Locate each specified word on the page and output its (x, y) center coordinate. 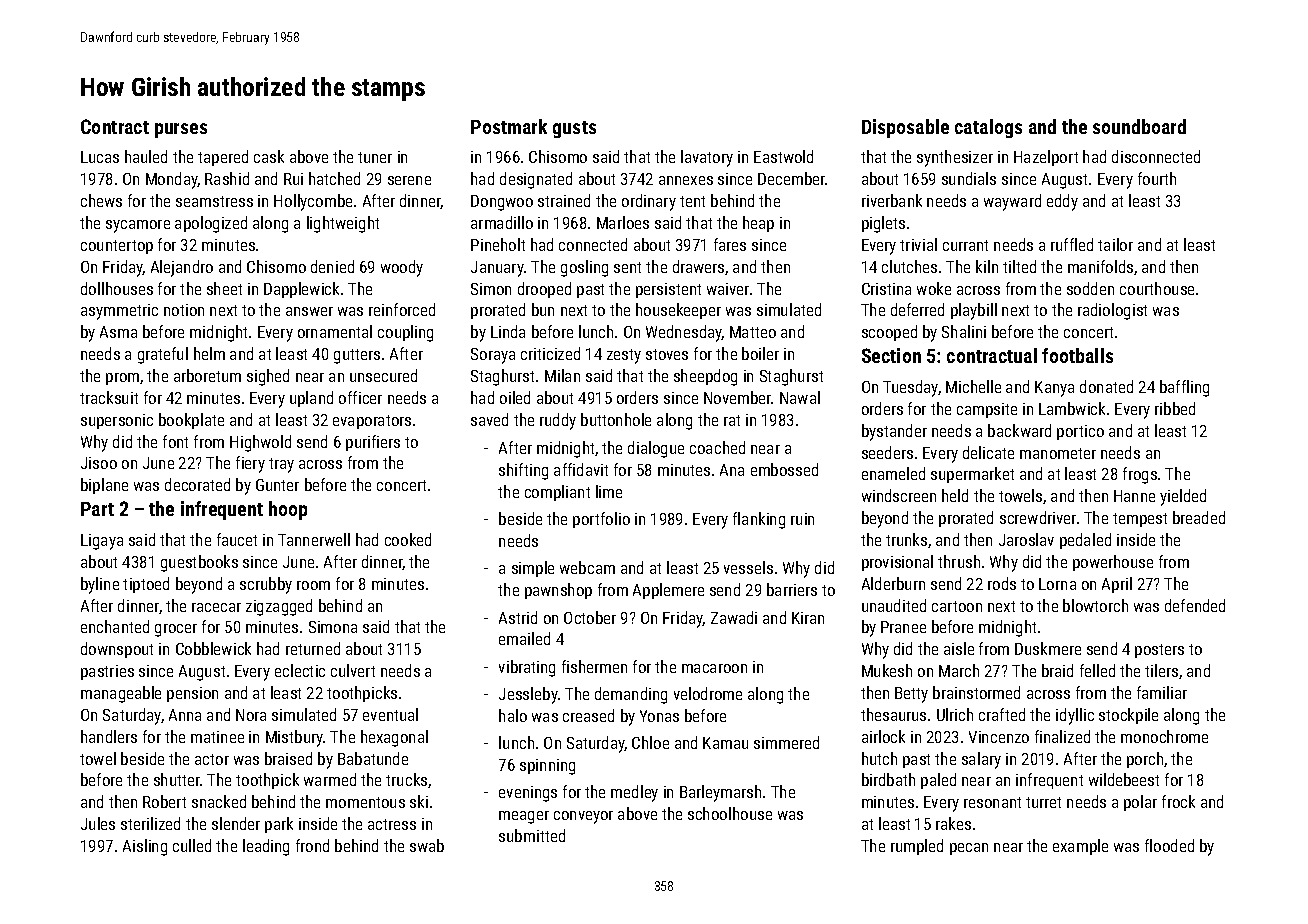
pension (192, 694)
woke (934, 288)
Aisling (145, 847)
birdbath (888, 779)
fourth (1157, 178)
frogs (1140, 475)
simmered (786, 742)
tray (281, 465)
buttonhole (616, 419)
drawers (698, 266)
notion (184, 310)
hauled (146, 156)
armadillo (502, 222)
